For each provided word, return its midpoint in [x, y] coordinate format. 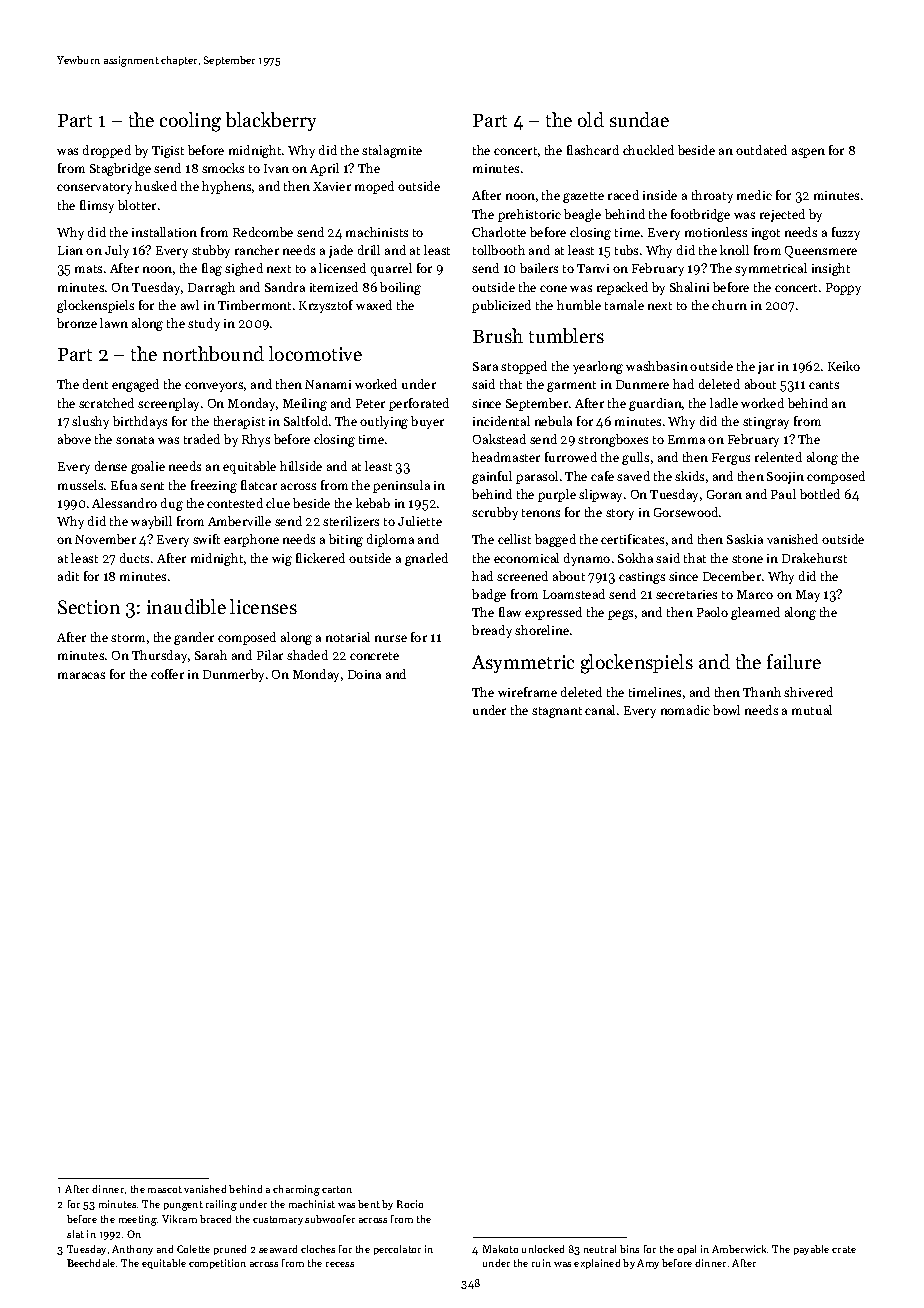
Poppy [843, 289]
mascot [165, 1189]
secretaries [686, 594]
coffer [167, 674]
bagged [555, 540]
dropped [107, 151]
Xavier [332, 186]
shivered [808, 692]
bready [492, 631]
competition [217, 1264]
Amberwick [739, 1249]
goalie [148, 467]
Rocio [410, 1204]
